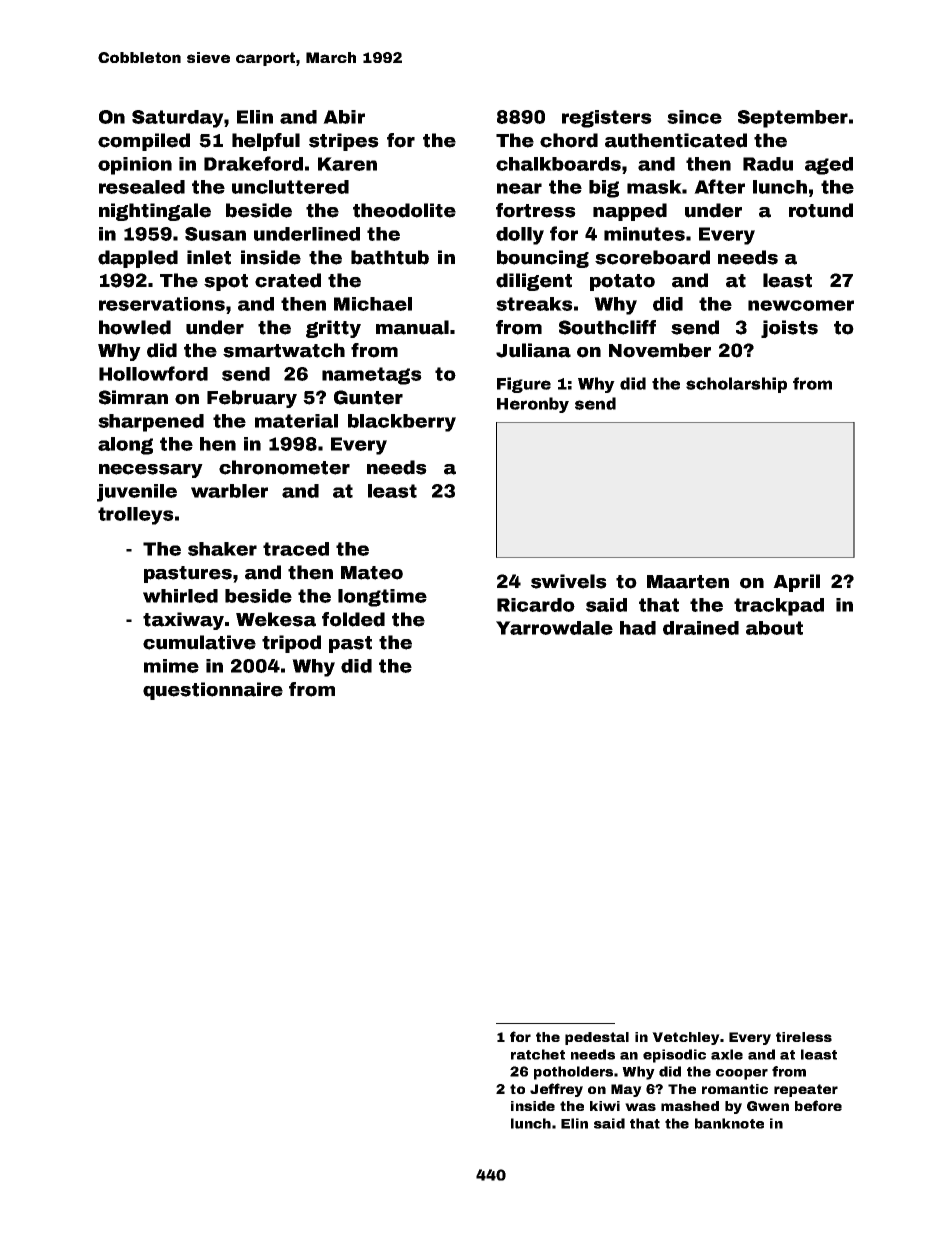 The height and width of the screenshot is (1233, 952). I want to click on February, so click(252, 399).
